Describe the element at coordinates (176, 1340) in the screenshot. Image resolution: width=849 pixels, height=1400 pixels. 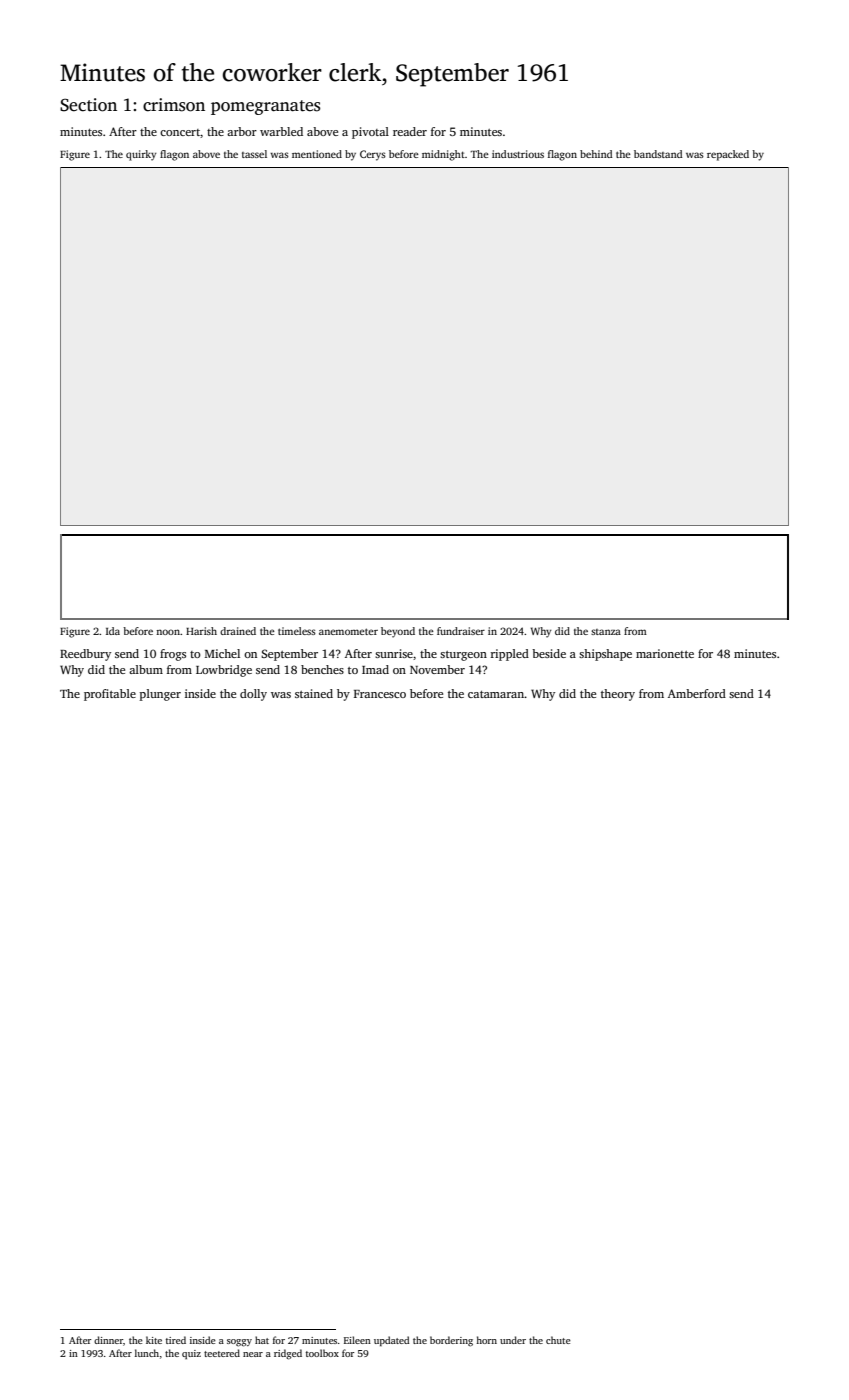
I see `tired` at that location.
